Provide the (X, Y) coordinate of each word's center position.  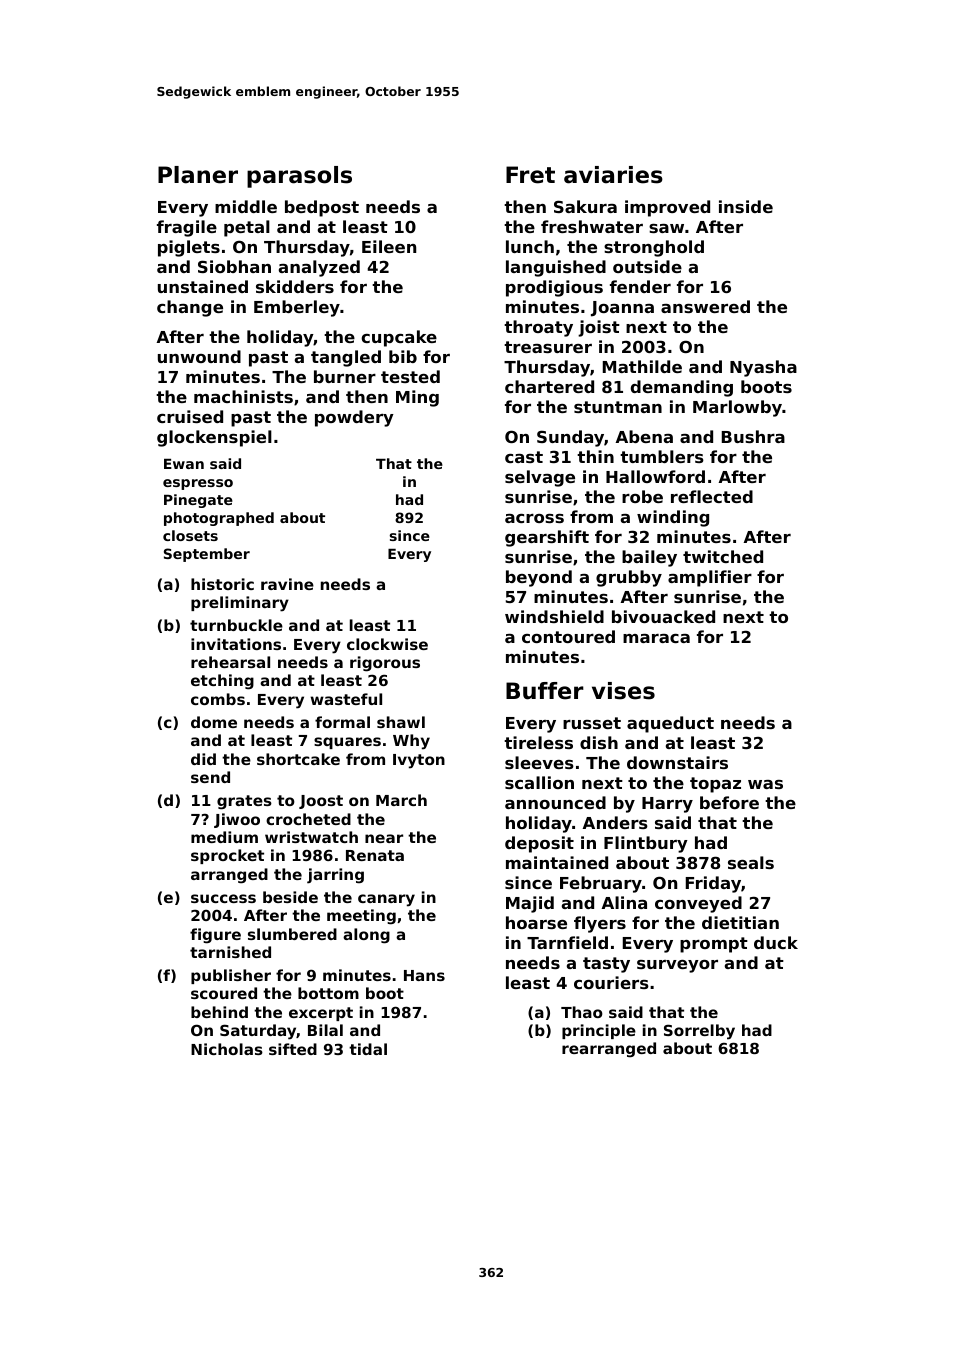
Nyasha (763, 368)
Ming (417, 398)
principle (599, 1031)
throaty (538, 328)
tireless (538, 742)
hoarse (536, 922)
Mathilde (642, 366)
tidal (368, 1049)
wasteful (346, 699)
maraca (656, 638)
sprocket (227, 856)
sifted (293, 1049)
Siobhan (234, 266)
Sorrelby (699, 1032)
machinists (243, 396)
